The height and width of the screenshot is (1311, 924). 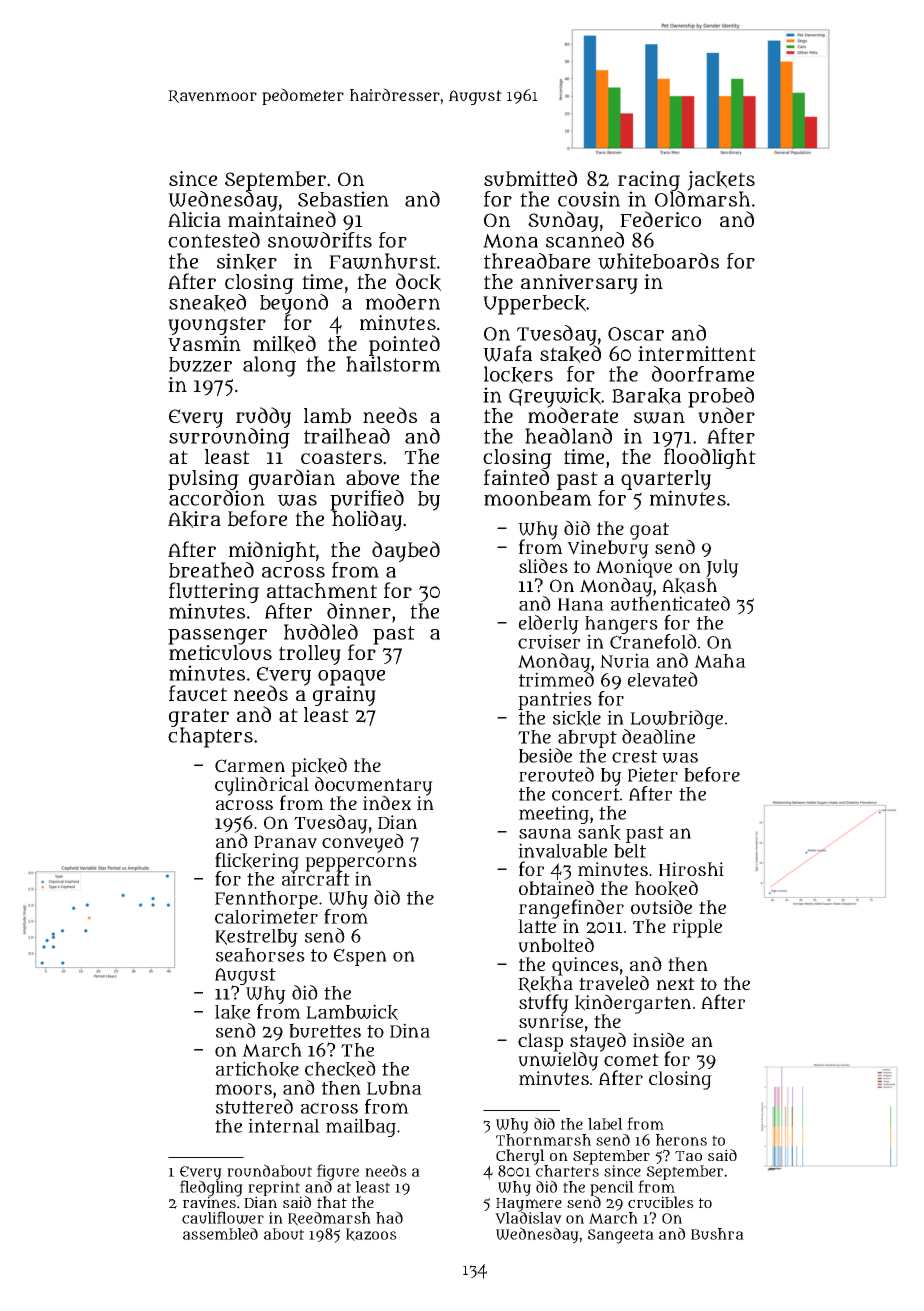 What do you see at coordinates (688, 1156) in the screenshot?
I see `Tao` at bounding box center [688, 1156].
